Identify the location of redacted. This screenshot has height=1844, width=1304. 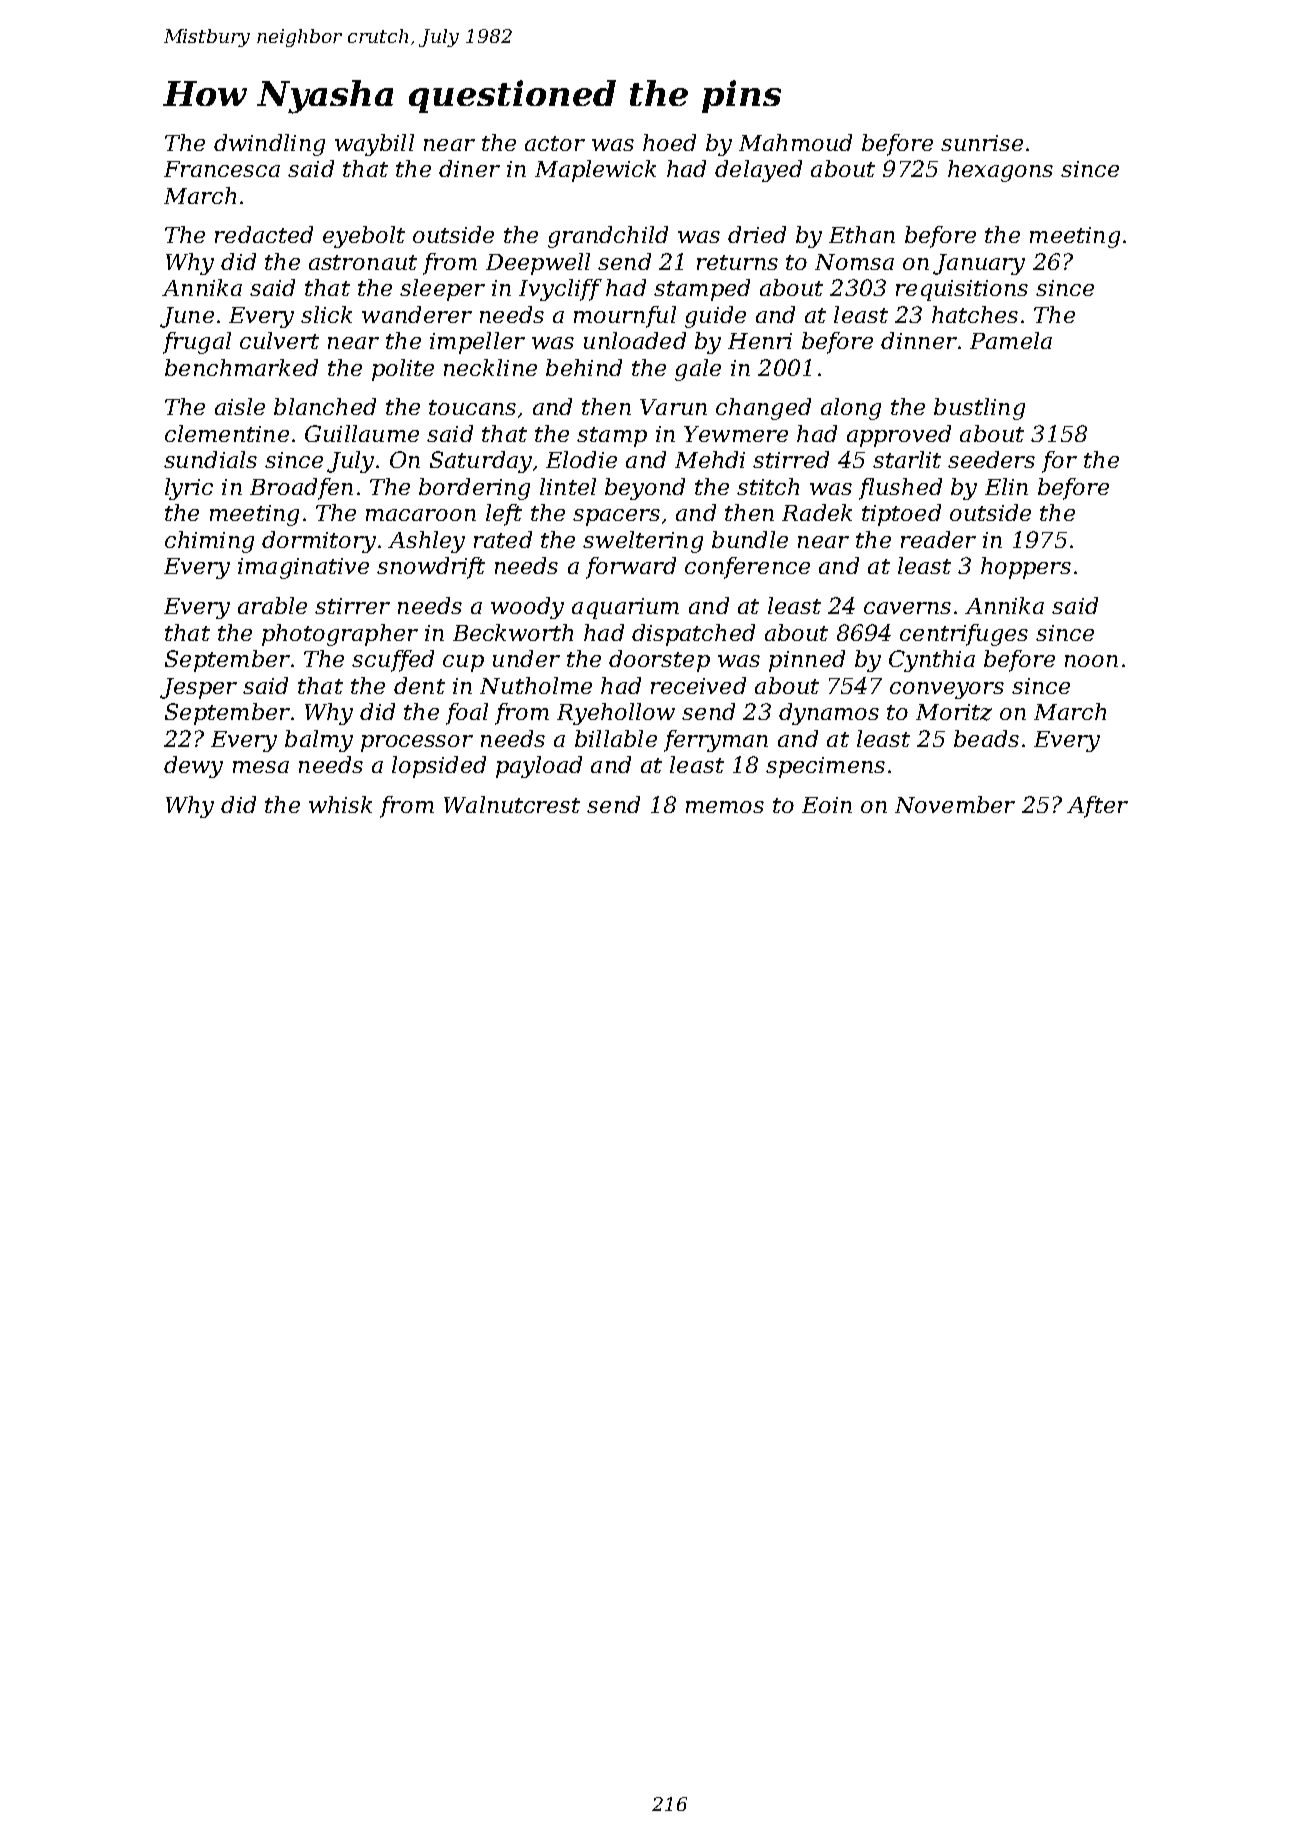
(264, 234).
